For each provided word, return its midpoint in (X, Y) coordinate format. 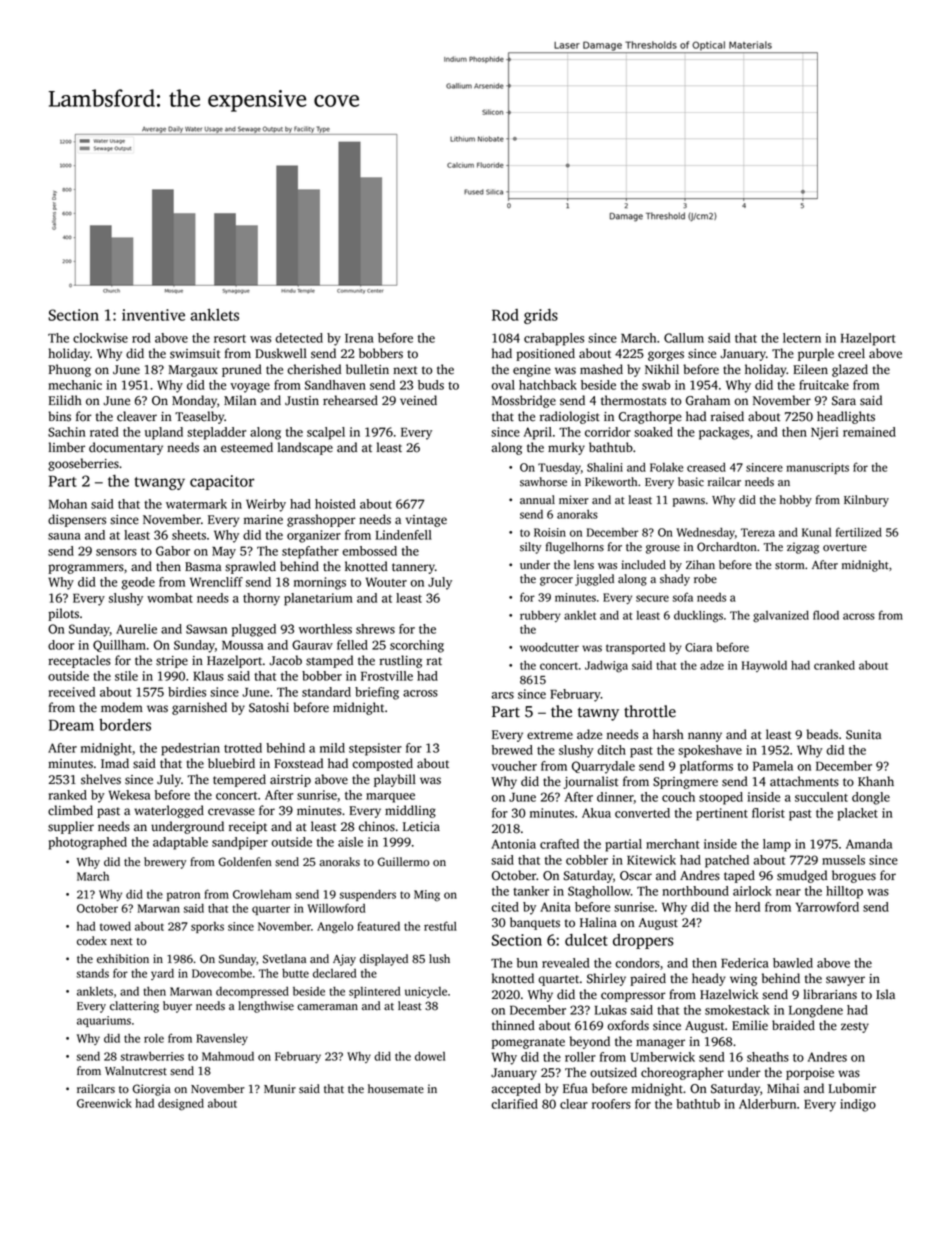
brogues (854, 876)
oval (503, 385)
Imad (115, 763)
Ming (427, 896)
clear (574, 1104)
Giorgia (152, 1090)
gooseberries (83, 464)
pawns (689, 502)
